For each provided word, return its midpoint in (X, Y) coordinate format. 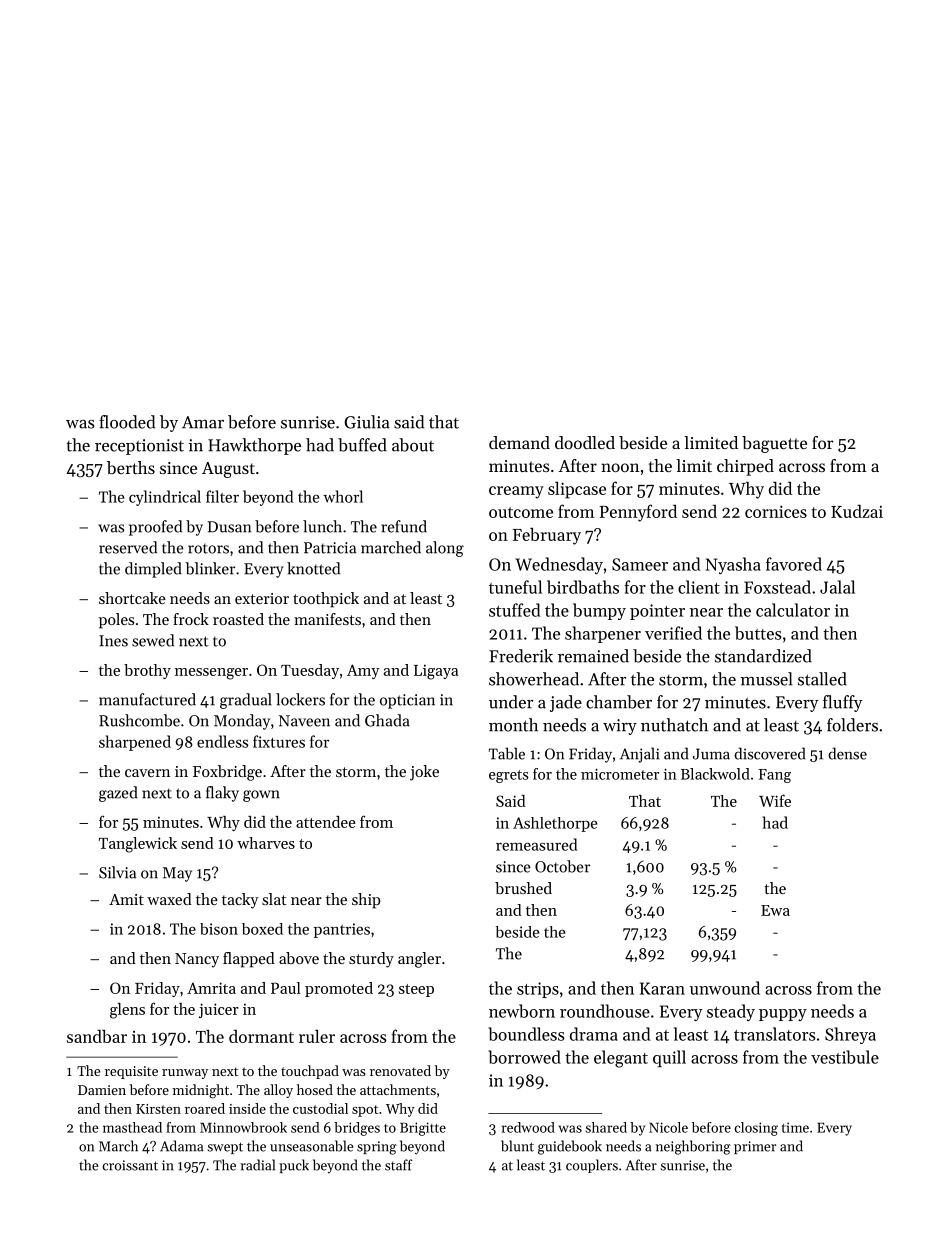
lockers (300, 699)
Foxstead (777, 587)
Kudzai (857, 511)
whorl (343, 496)
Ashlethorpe (555, 824)
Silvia (117, 872)
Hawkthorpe (254, 446)
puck (294, 1166)
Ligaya (436, 672)
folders (852, 725)
